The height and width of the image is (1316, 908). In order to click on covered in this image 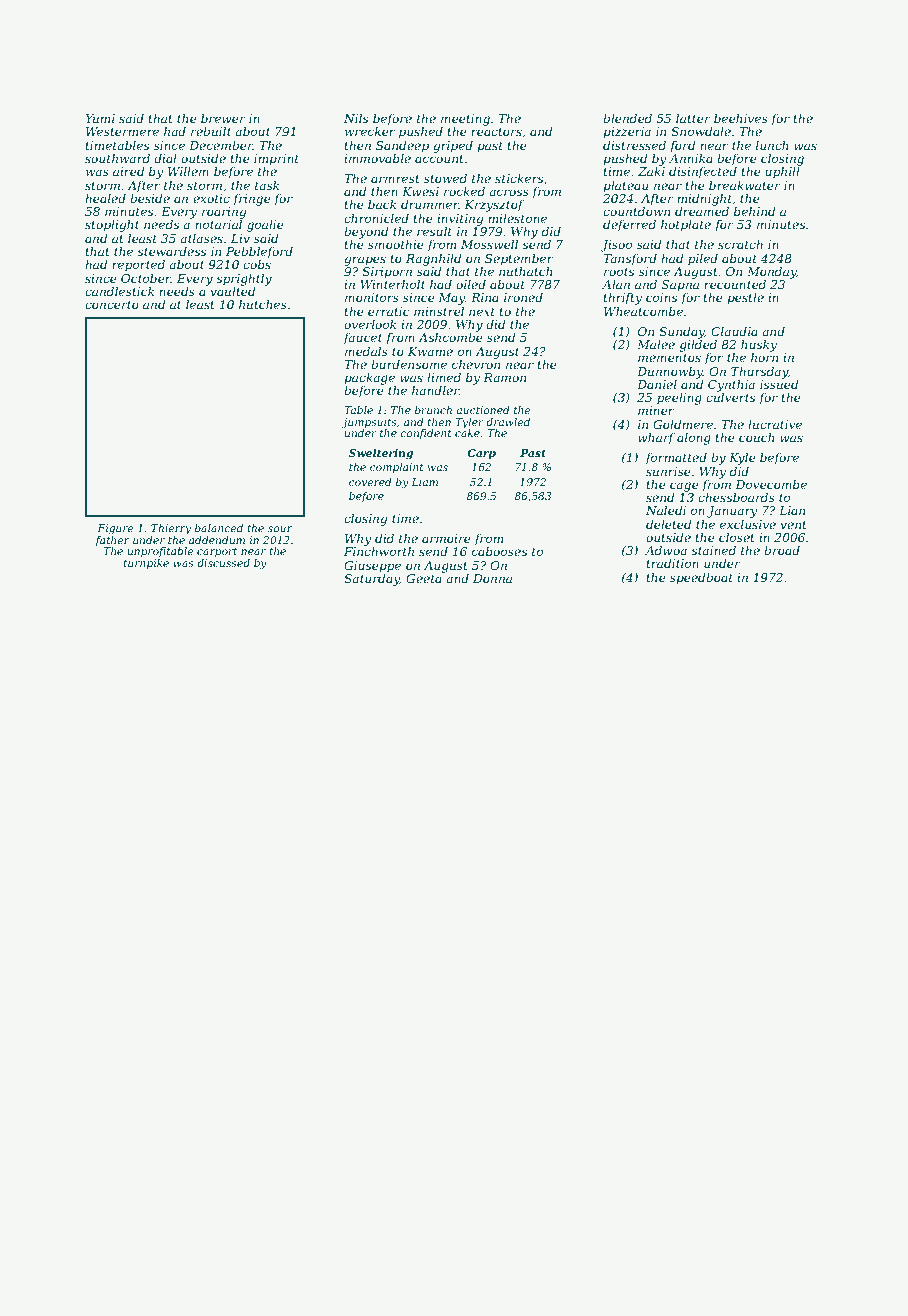, I will do `click(370, 482)`.
